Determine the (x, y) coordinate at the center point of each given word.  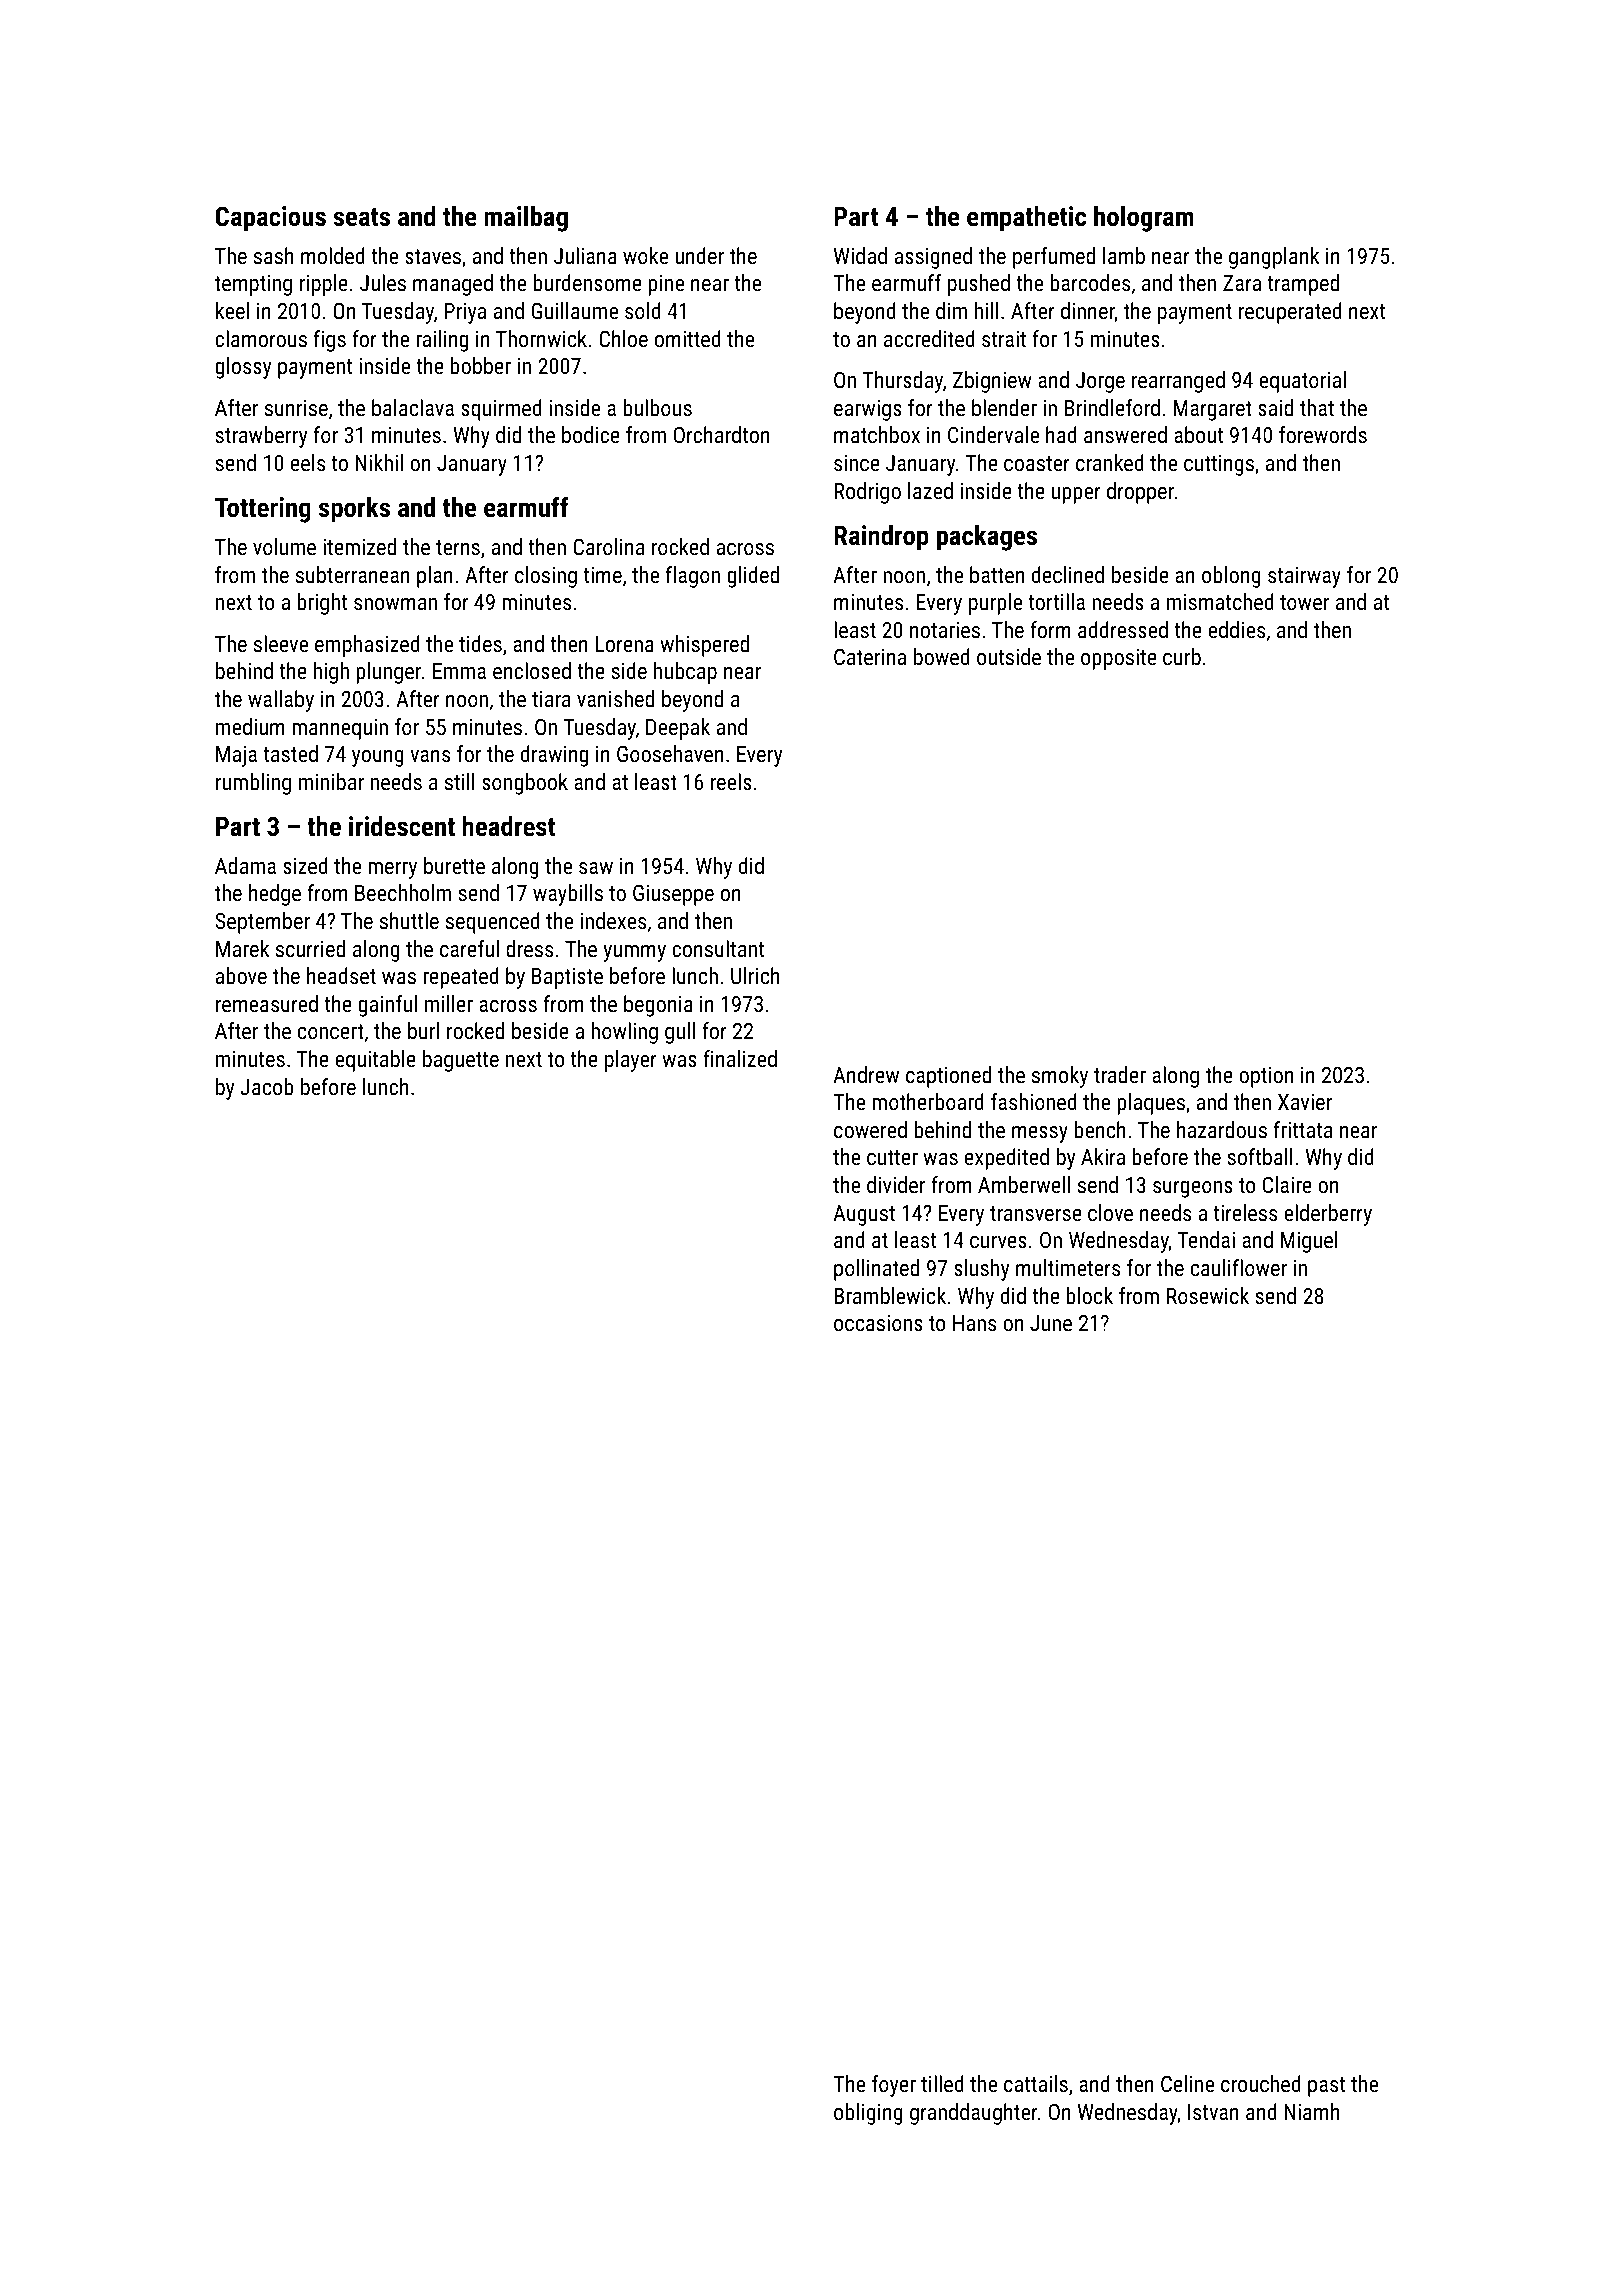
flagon (693, 577)
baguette (461, 1061)
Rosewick (1208, 1295)
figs (330, 341)
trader (1120, 1074)
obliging (868, 2114)
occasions (878, 1323)
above (241, 975)
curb (1182, 656)
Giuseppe (673, 895)
